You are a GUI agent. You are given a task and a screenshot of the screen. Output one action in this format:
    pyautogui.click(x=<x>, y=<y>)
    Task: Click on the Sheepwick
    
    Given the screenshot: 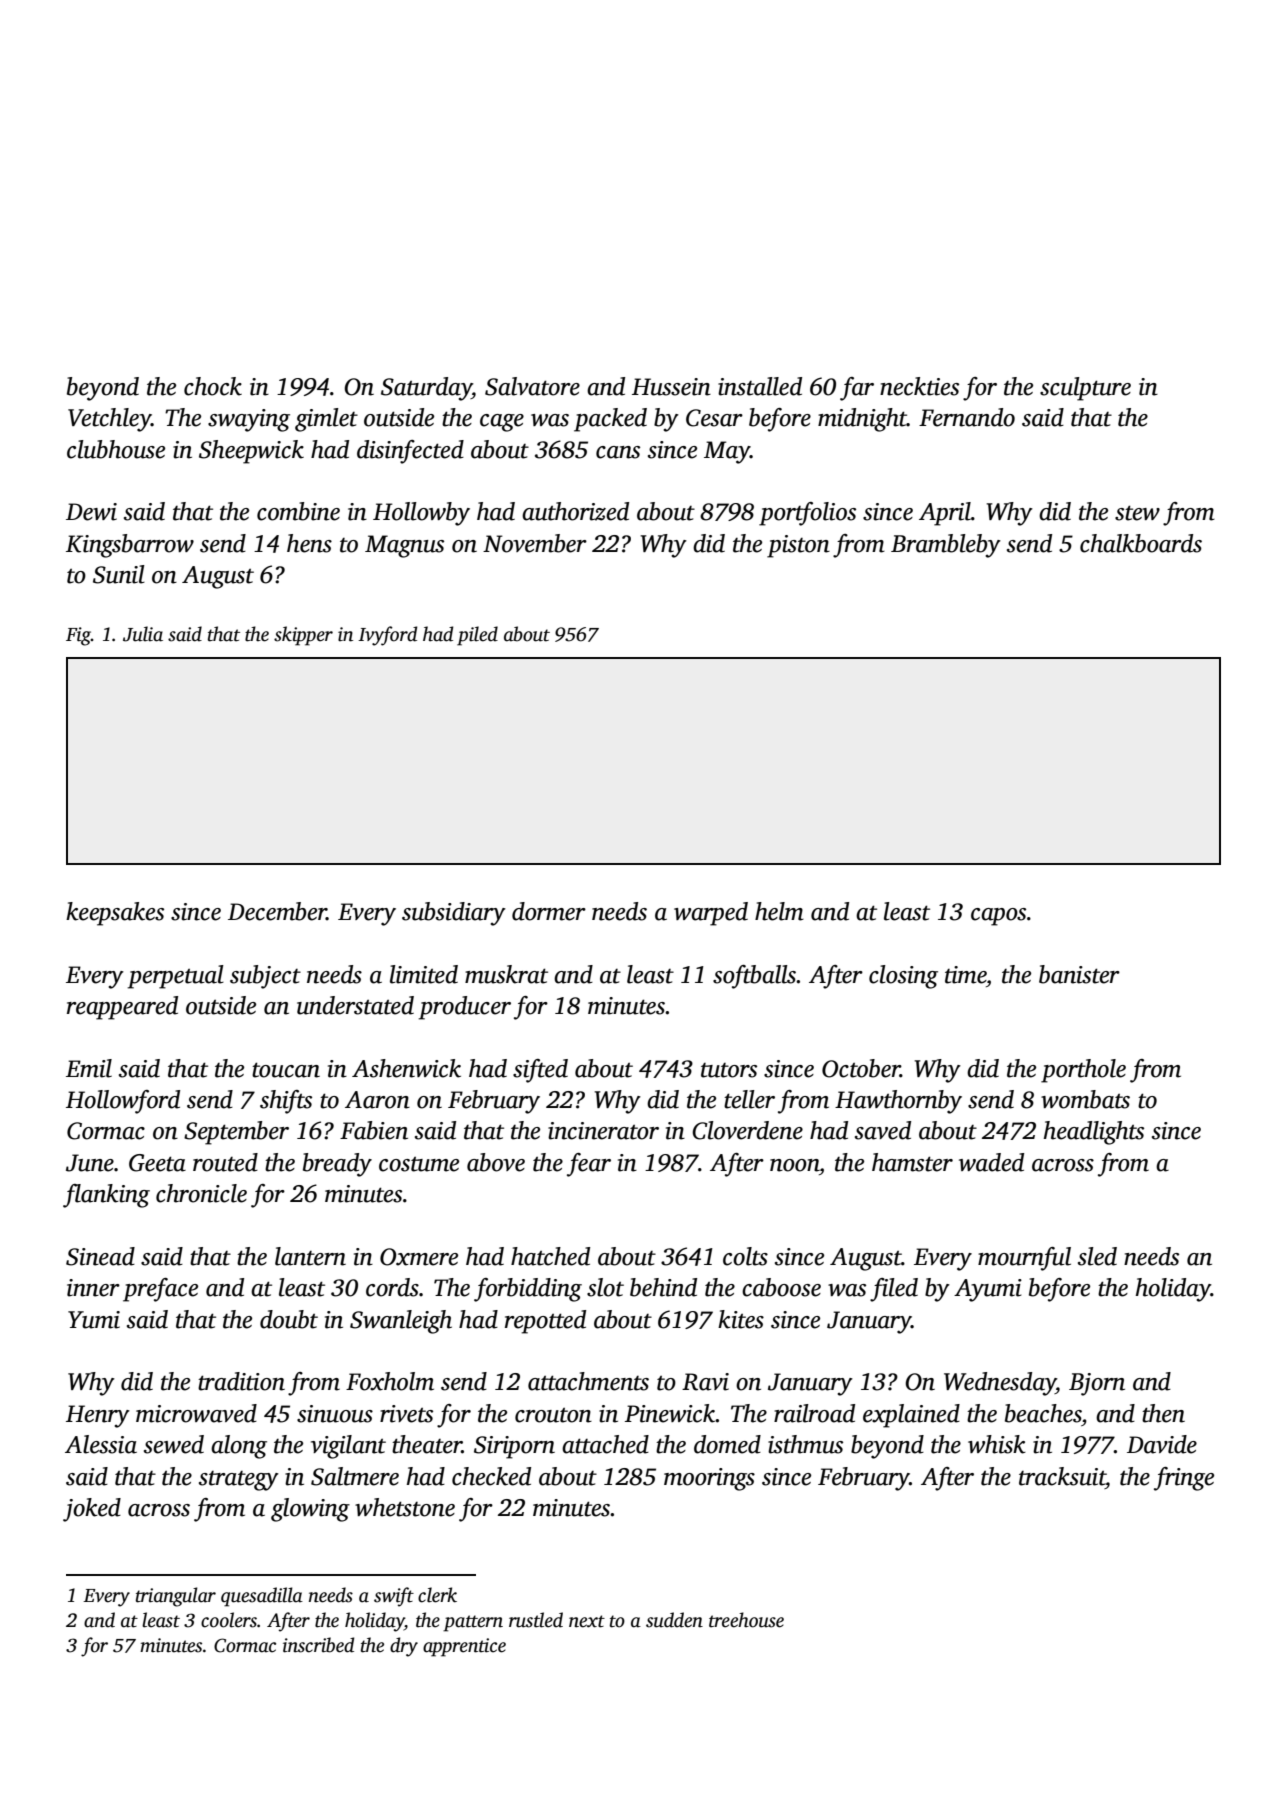 What is the action you would take?
    pyautogui.click(x=251, y=452)
